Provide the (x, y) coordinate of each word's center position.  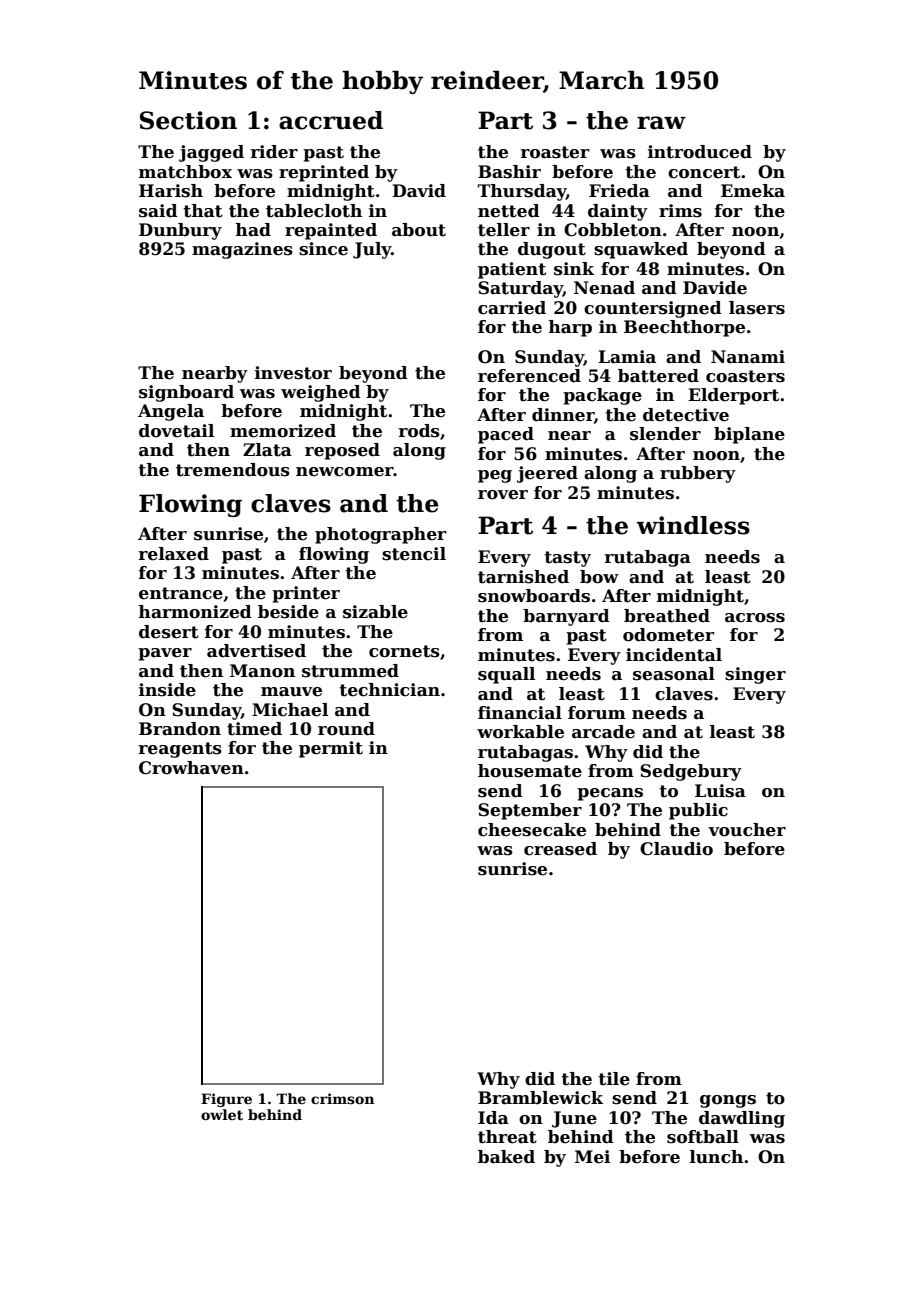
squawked (641, 250)
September (530, 811)
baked (506, 1157)
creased (560, 849)
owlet (222, 1114)
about (419, 230)
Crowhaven (191, 768)
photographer (381, 535)
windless (693, 525)
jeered (547, 474)
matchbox (185, 172)
